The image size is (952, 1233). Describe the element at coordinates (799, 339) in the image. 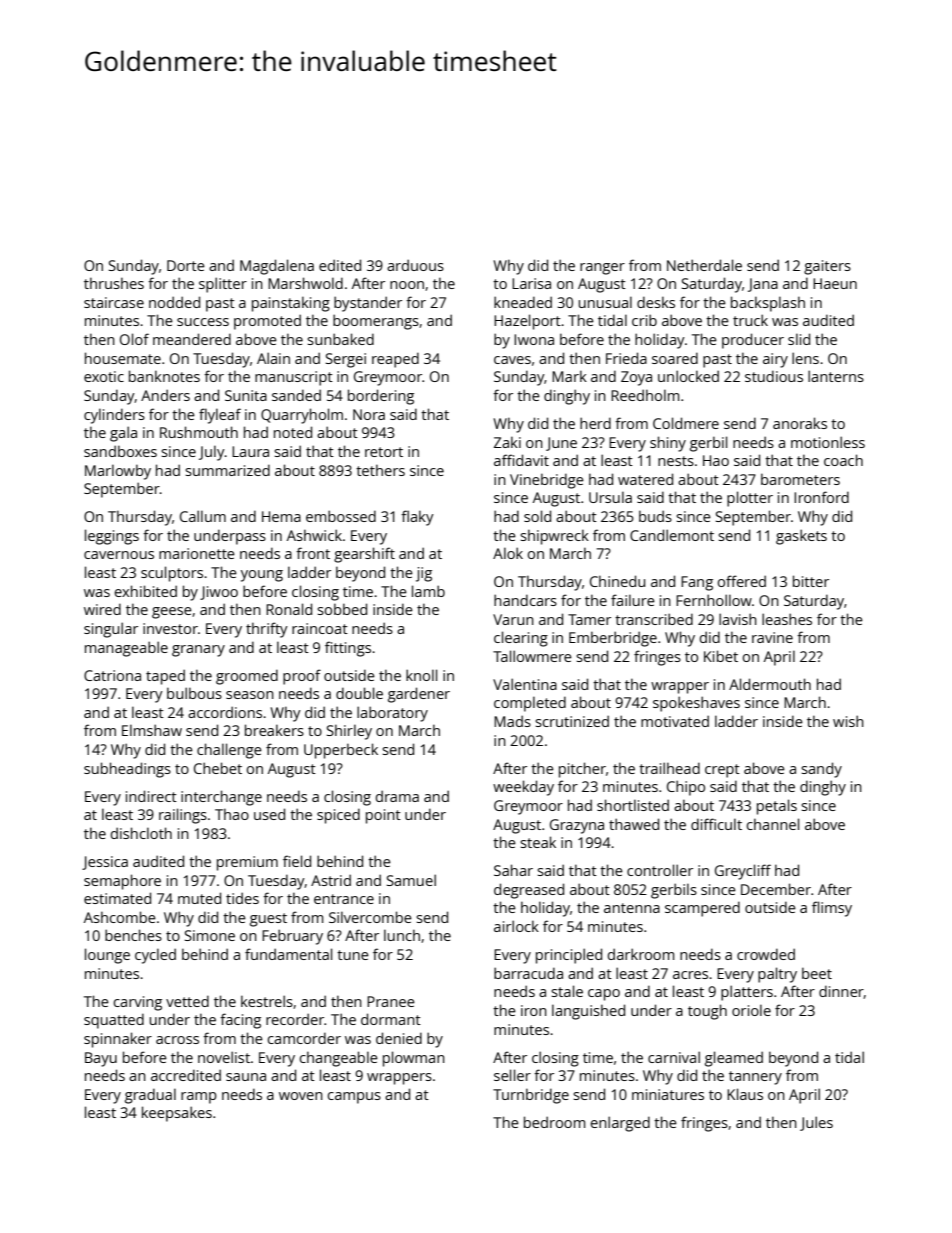

I see `slid` at that location.
